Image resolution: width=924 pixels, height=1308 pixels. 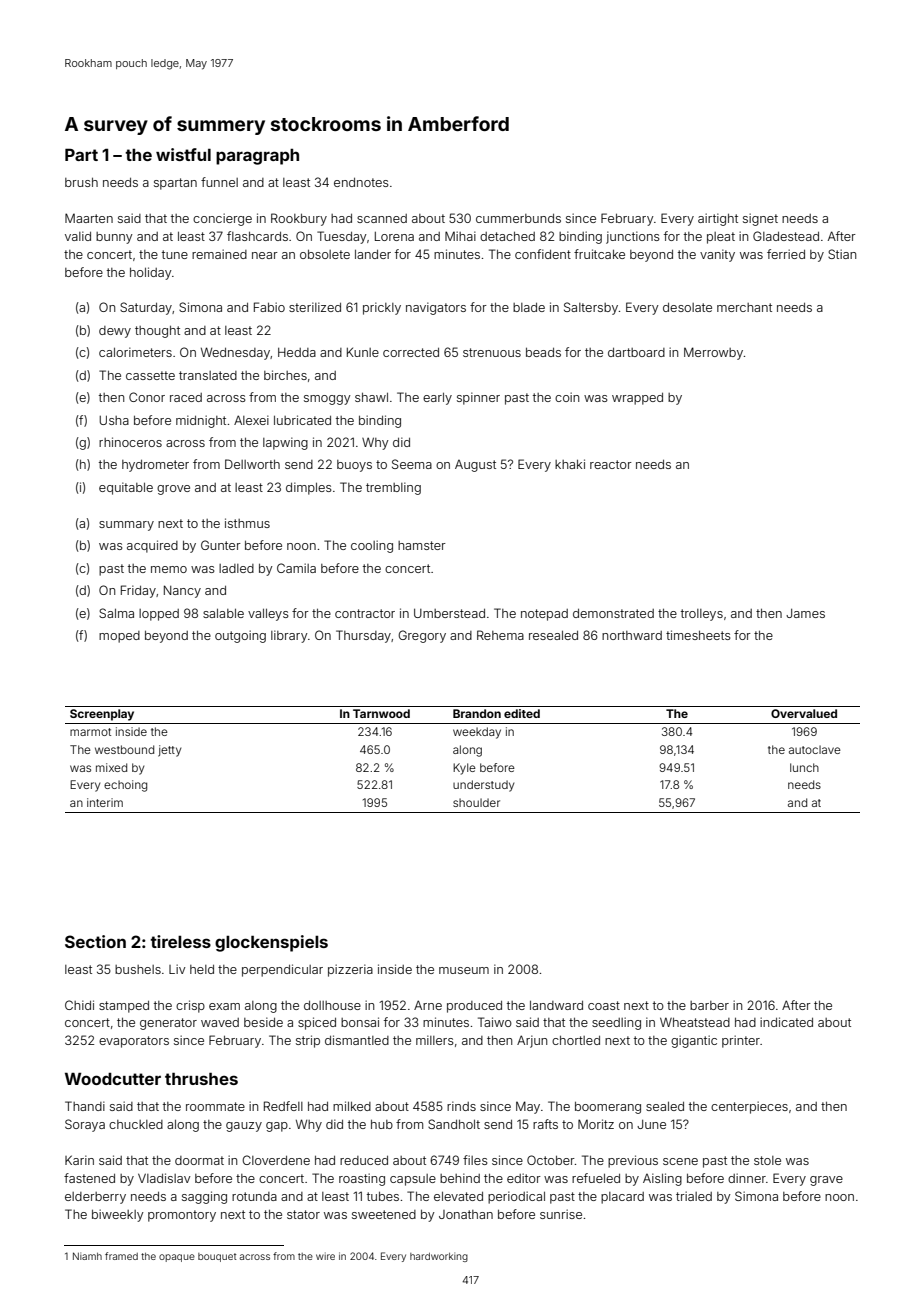 I want to click on opaque, so click(x=177, y=1258).
